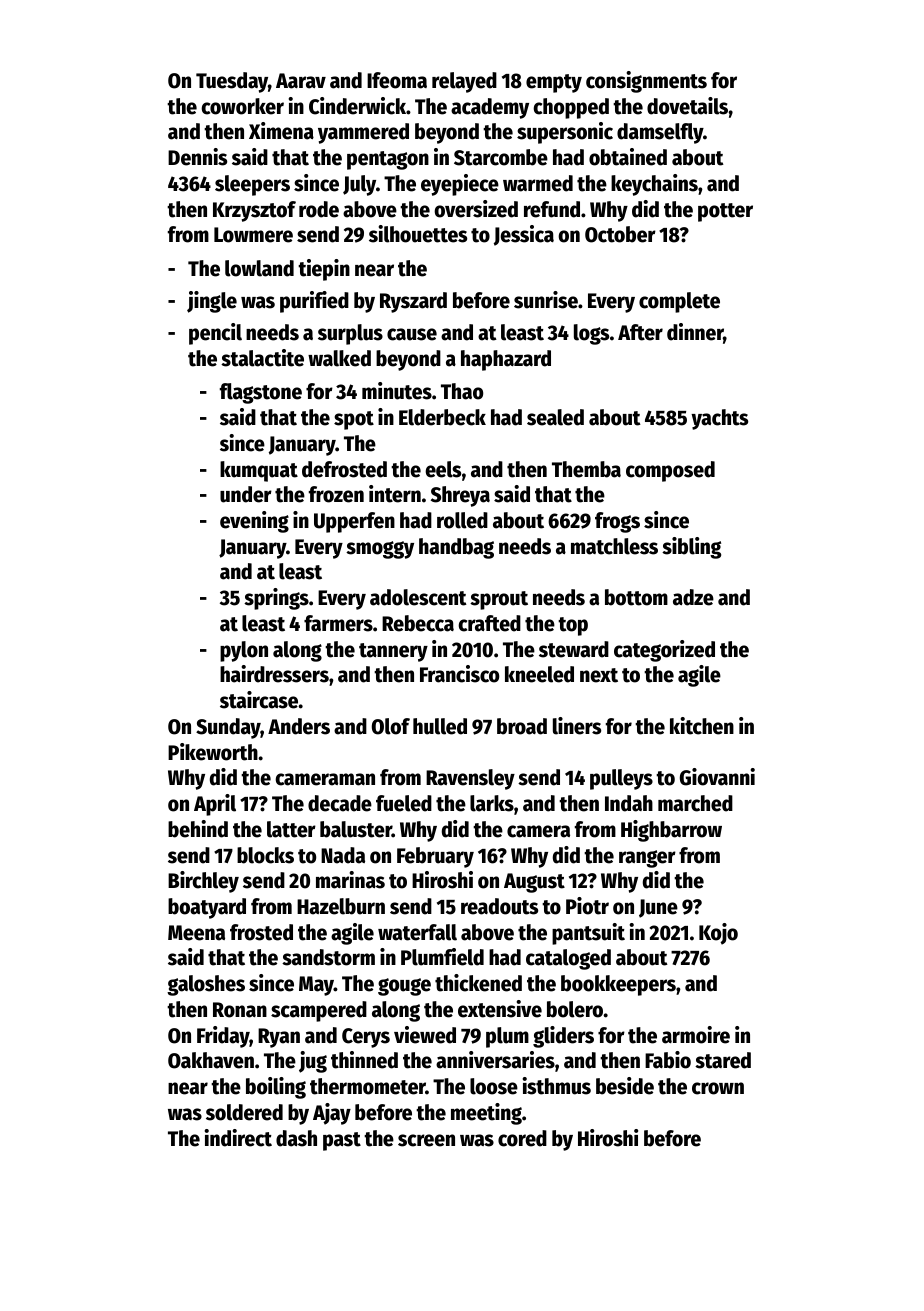 This document has height=1311, width=924. I want to click on Jessica, so click(524, 235).
